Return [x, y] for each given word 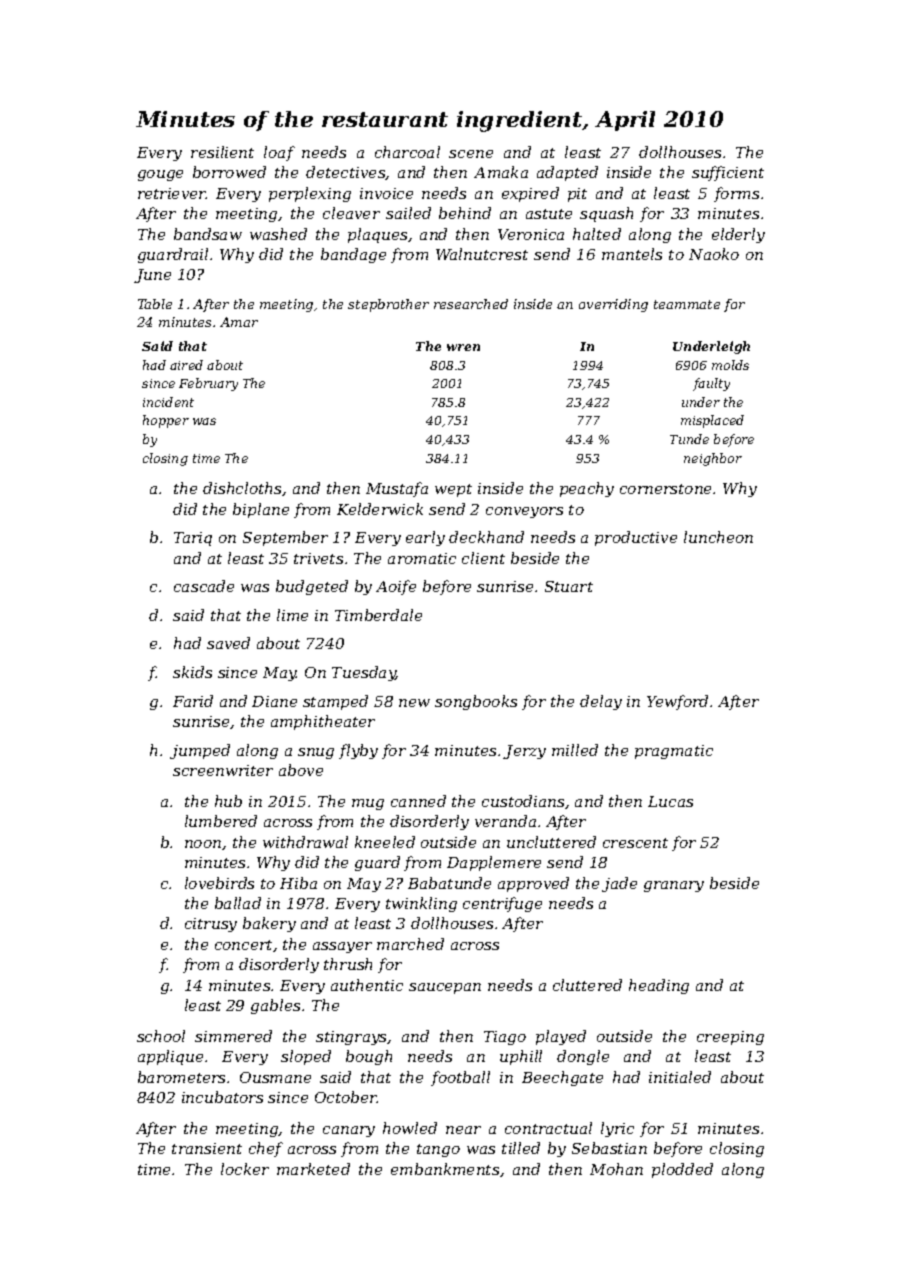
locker [245, 1169]
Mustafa [397, 489]
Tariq [193, 539]
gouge [160, 175]
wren [463, 347]
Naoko [714, 254]
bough [369, 1057]
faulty [711, 384]
